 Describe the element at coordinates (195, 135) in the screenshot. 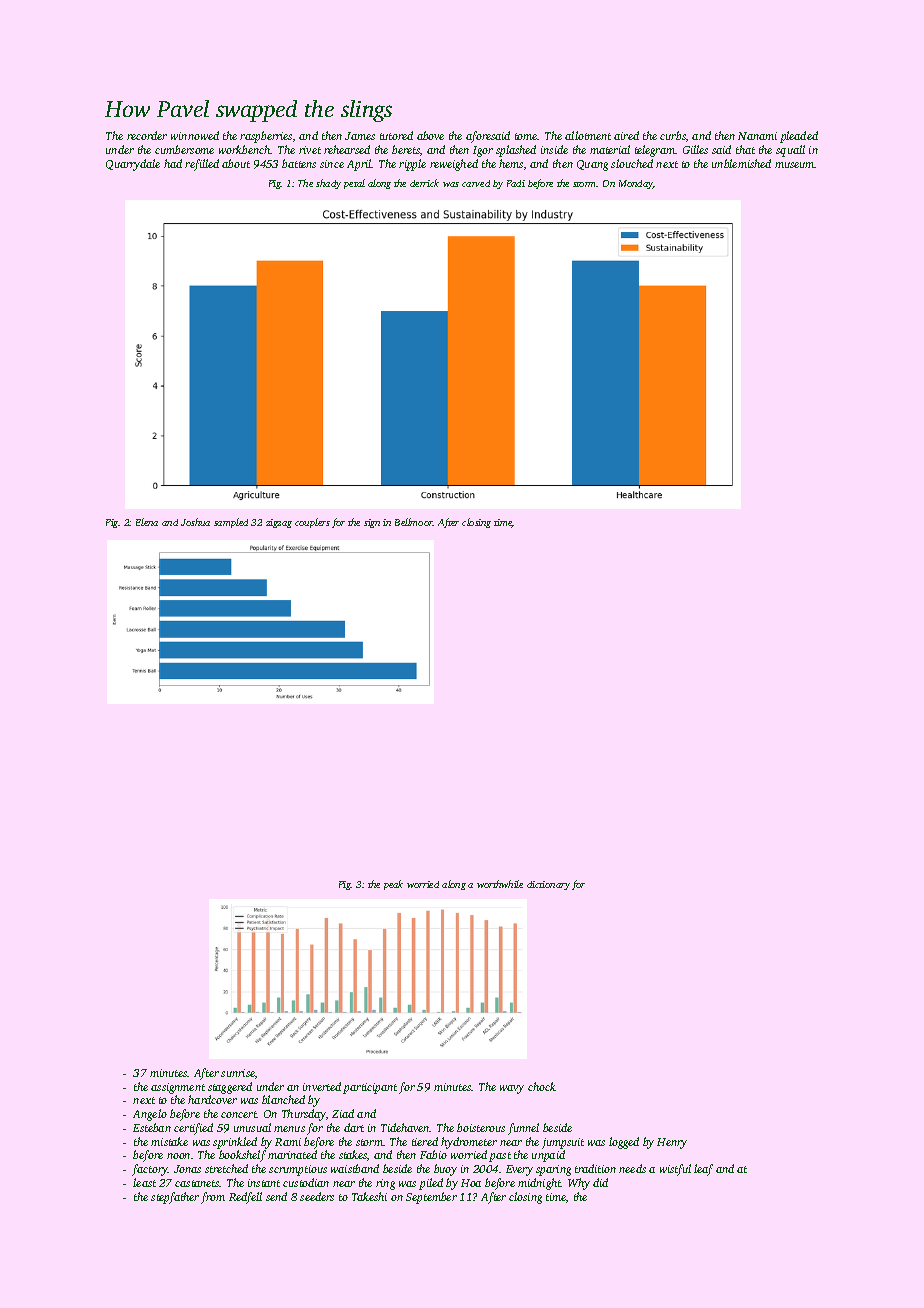

I see `winnowed` at that location.
